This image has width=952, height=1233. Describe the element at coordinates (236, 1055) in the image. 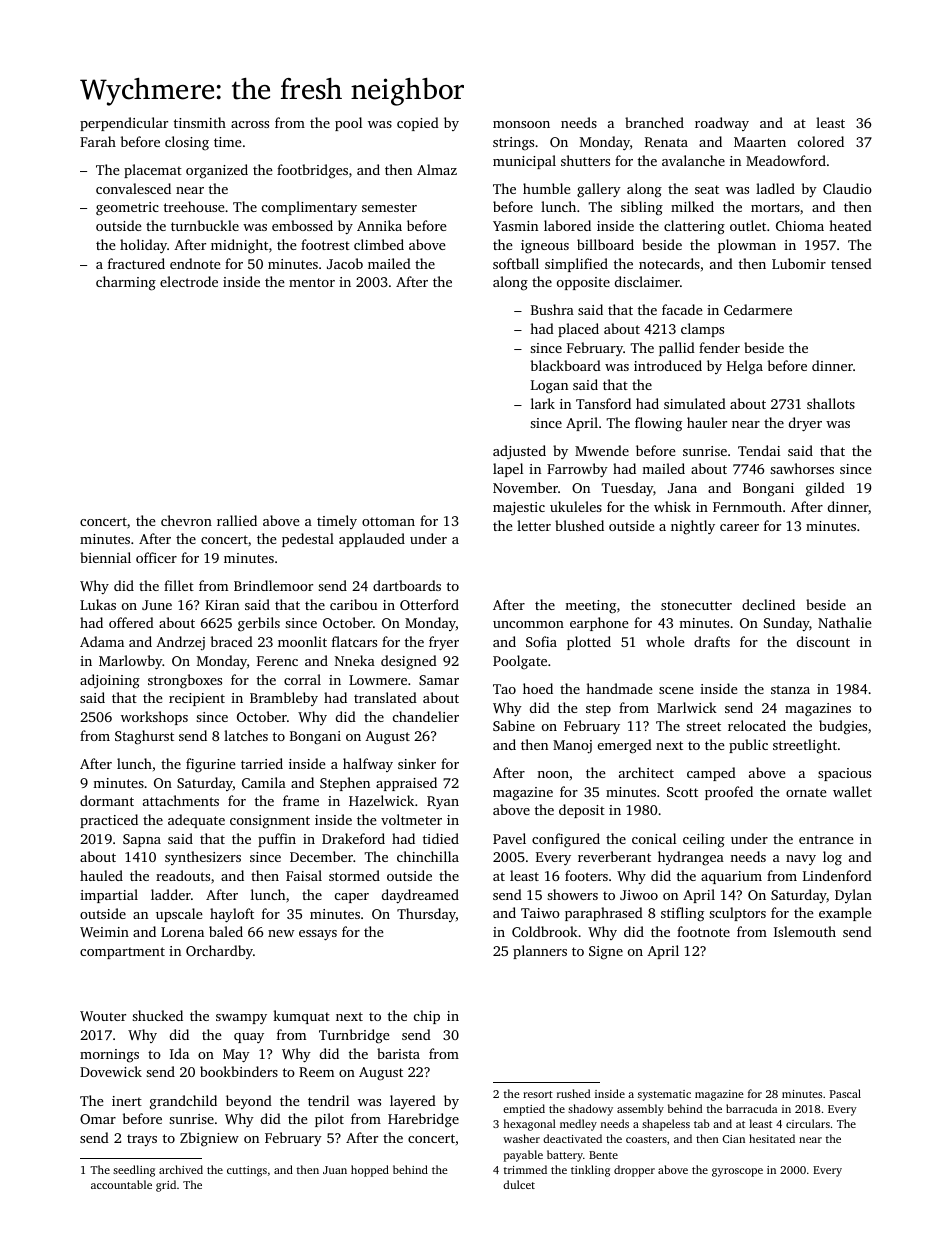

I see `May` at that location.
